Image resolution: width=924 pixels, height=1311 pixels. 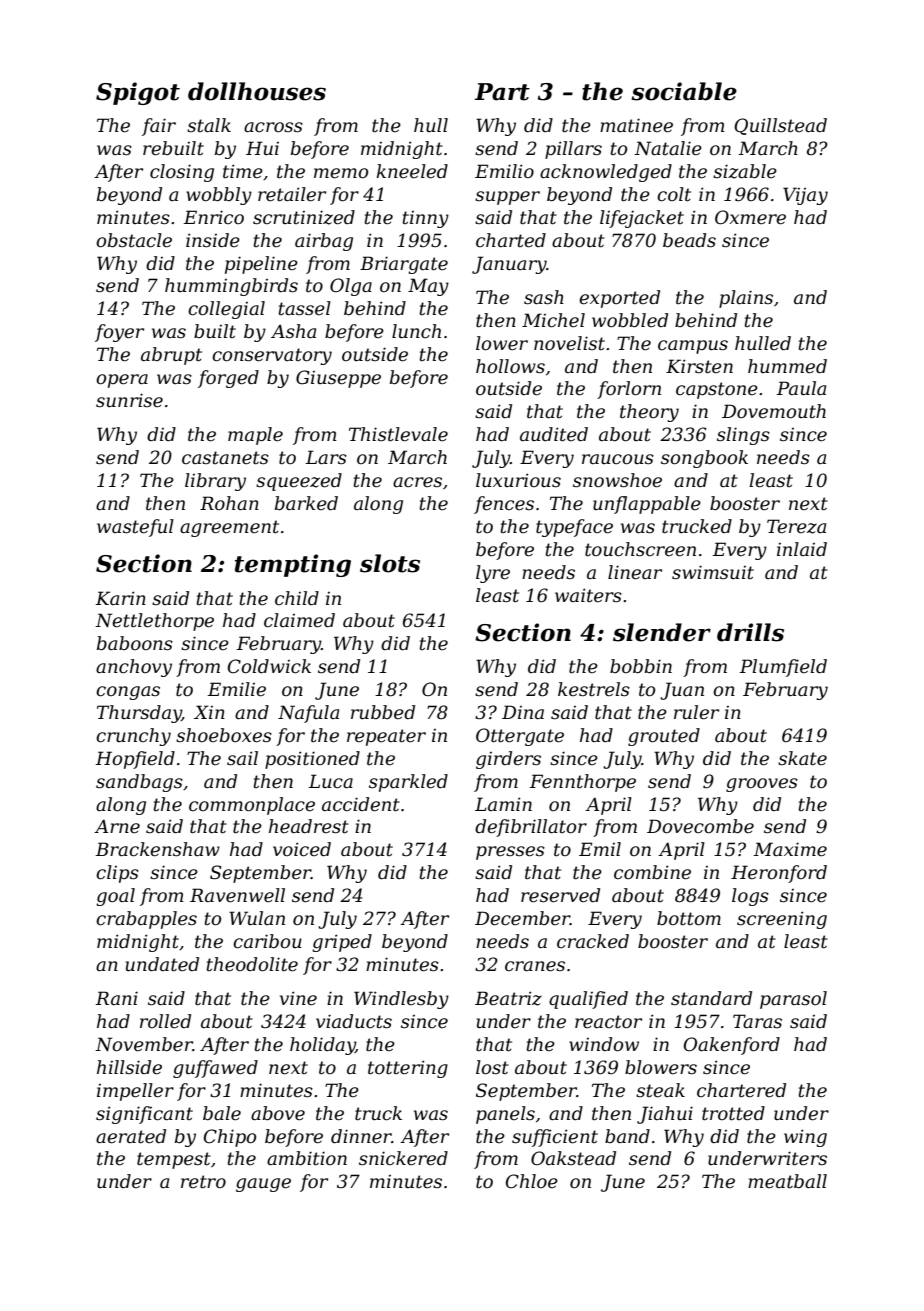 What do you see at coordinates (782, 920) in the document?
I see `screening` at bounding box center [782, 920].
